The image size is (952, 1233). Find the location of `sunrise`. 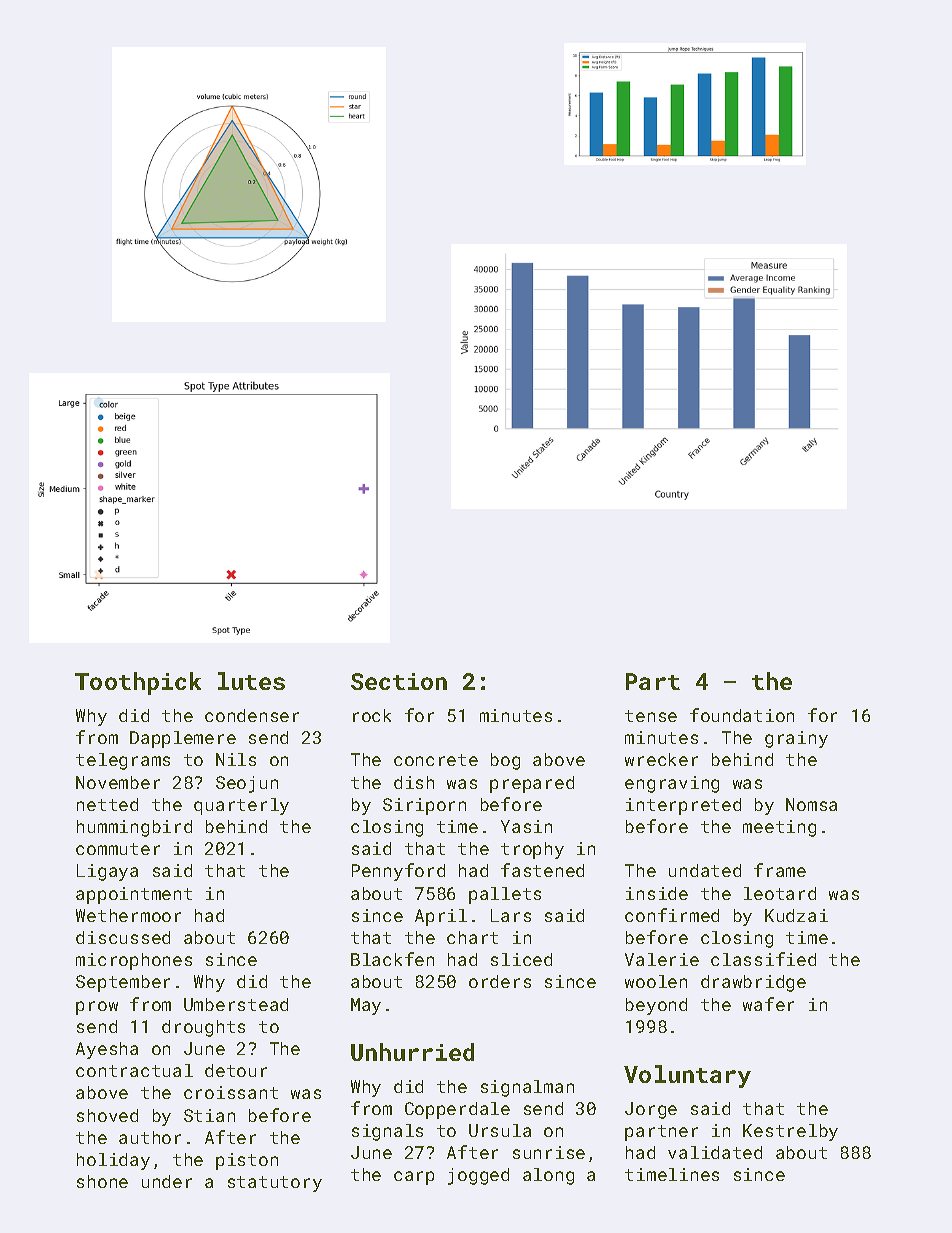

sunrise is located at coordinates (549, 1152).
